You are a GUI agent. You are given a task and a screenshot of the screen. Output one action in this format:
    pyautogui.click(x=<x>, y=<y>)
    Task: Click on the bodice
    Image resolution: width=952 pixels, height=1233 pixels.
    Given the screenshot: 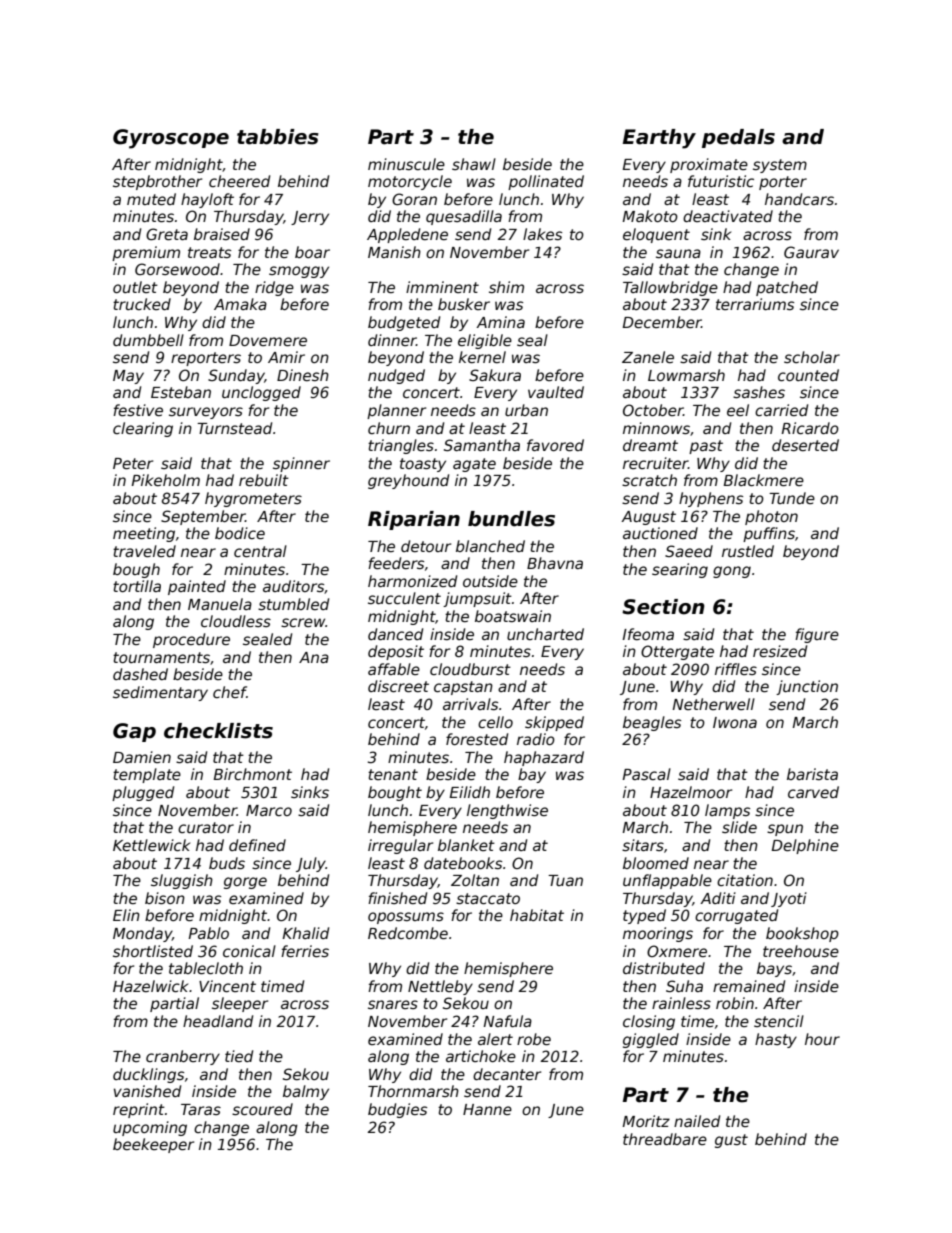 What is the action you would take?
    pyautogui.click(x=240, y=533)
